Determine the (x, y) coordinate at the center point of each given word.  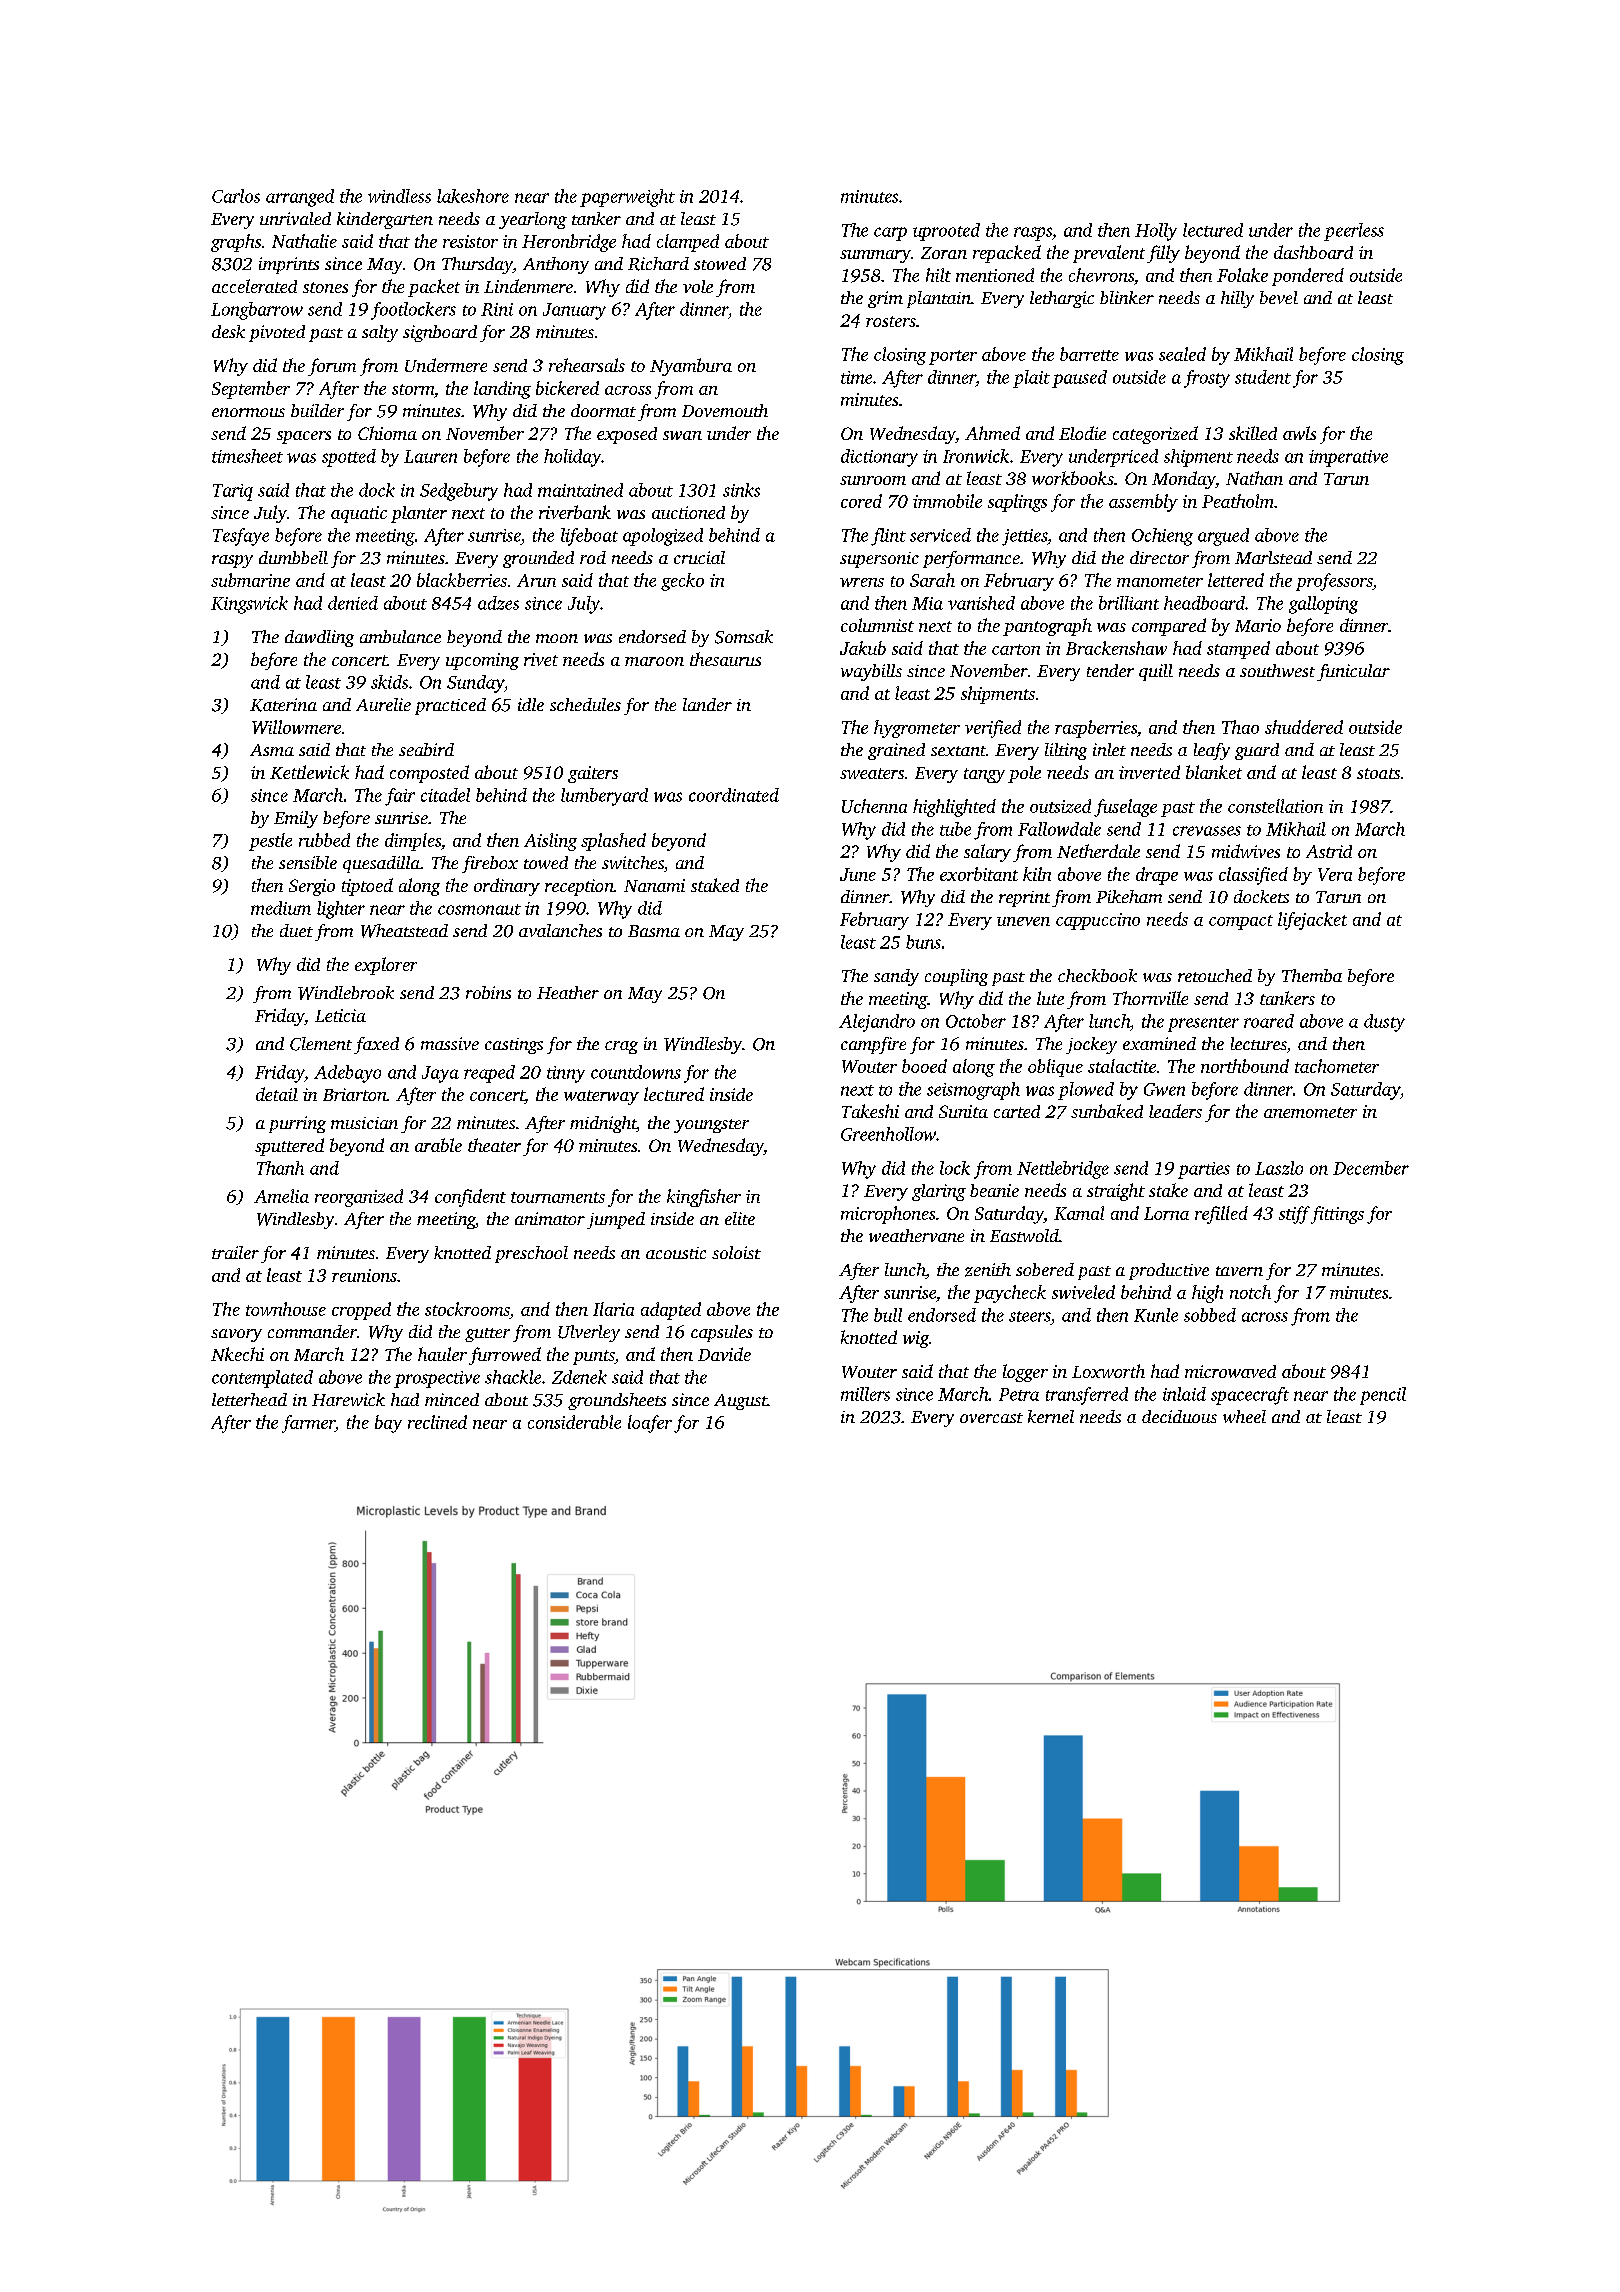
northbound (1245, 1066)
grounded (538, 559)
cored (861, 501)
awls (1299, 433)
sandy (896, 977)
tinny (566, 1074)
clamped (688, 243)
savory (236, 1335)
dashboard (1313, 252)
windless (399, 196)
